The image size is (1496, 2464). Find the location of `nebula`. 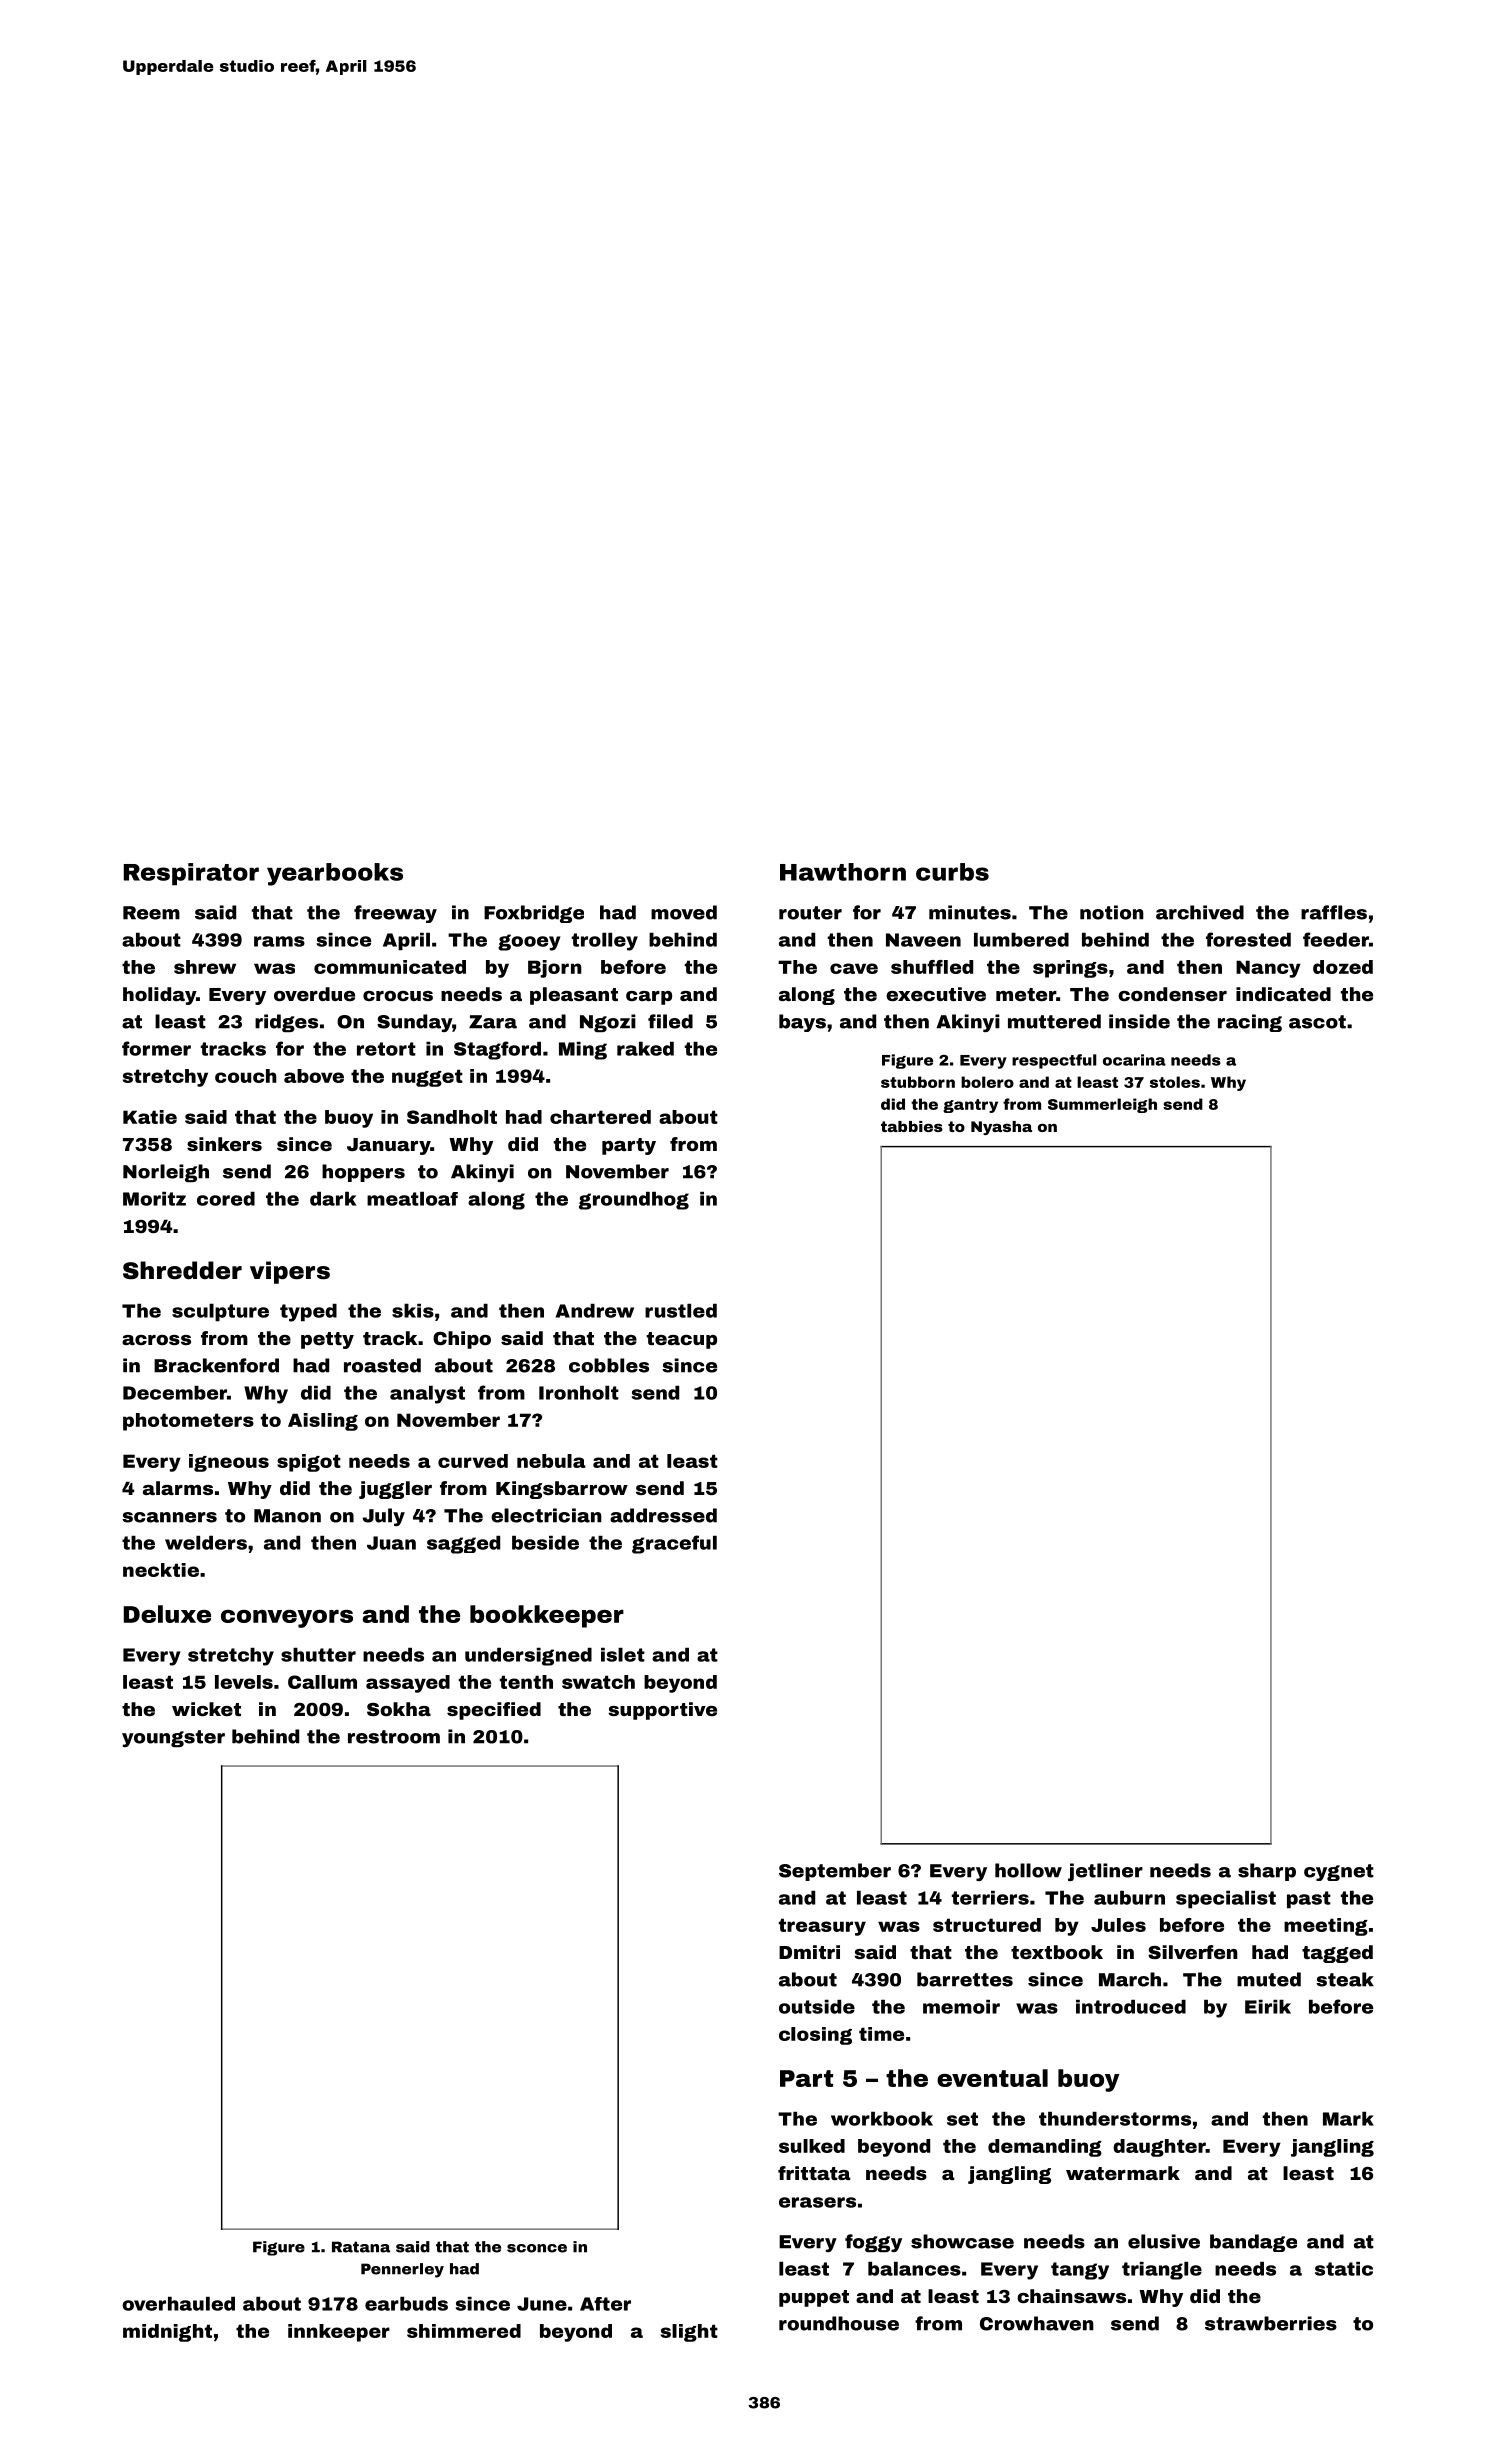

nebula is located at coordinates (551, 1461).
